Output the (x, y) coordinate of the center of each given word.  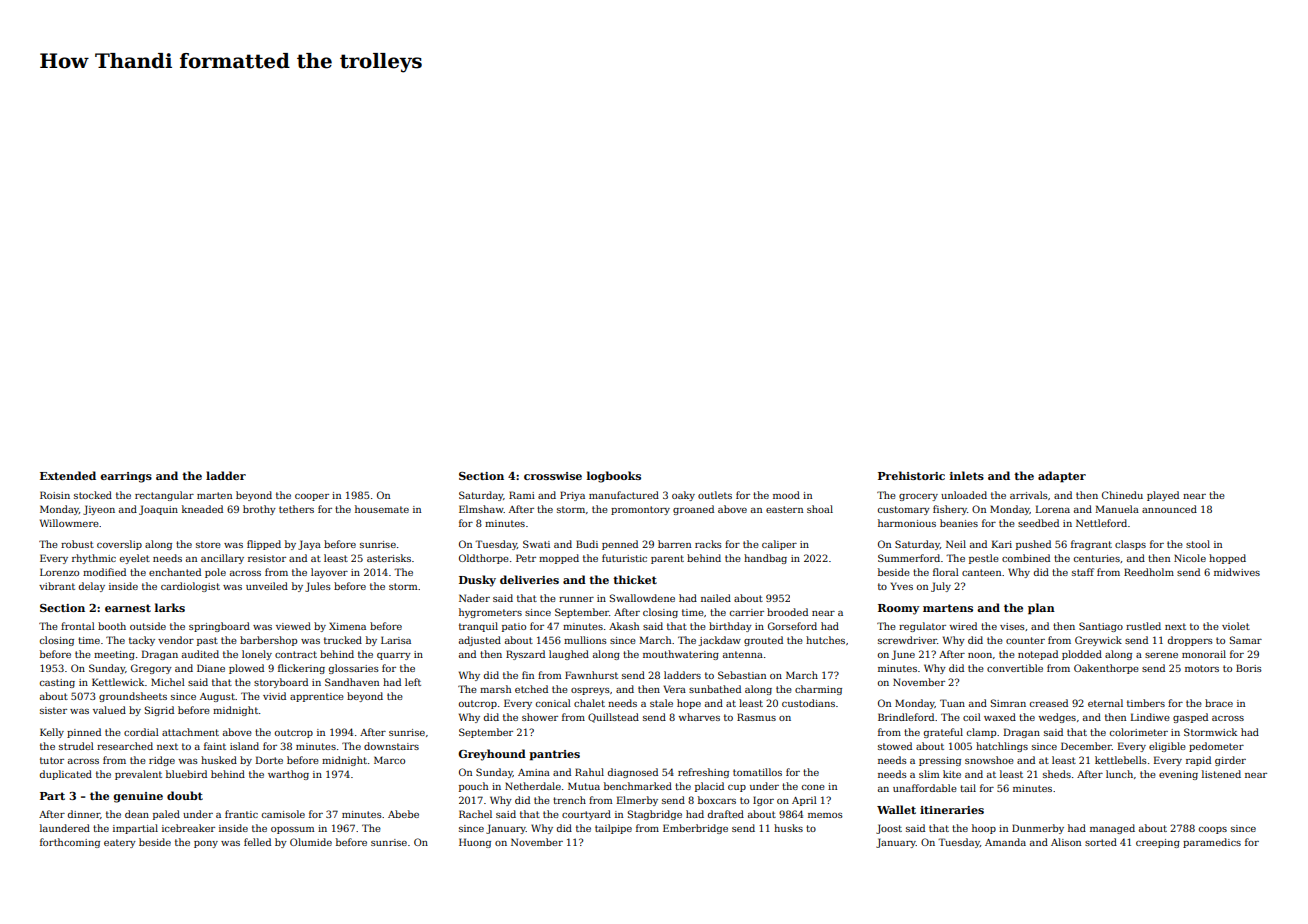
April (804, 801)
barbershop (268, 641)
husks (788, 828)
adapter (1062, 477)
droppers (1190, 641)
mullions (585, 640)
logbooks (614, 477)
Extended (68, 475)
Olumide (311, 842)
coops (1213, 830)
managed (1112, 829)
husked (219, 760)
